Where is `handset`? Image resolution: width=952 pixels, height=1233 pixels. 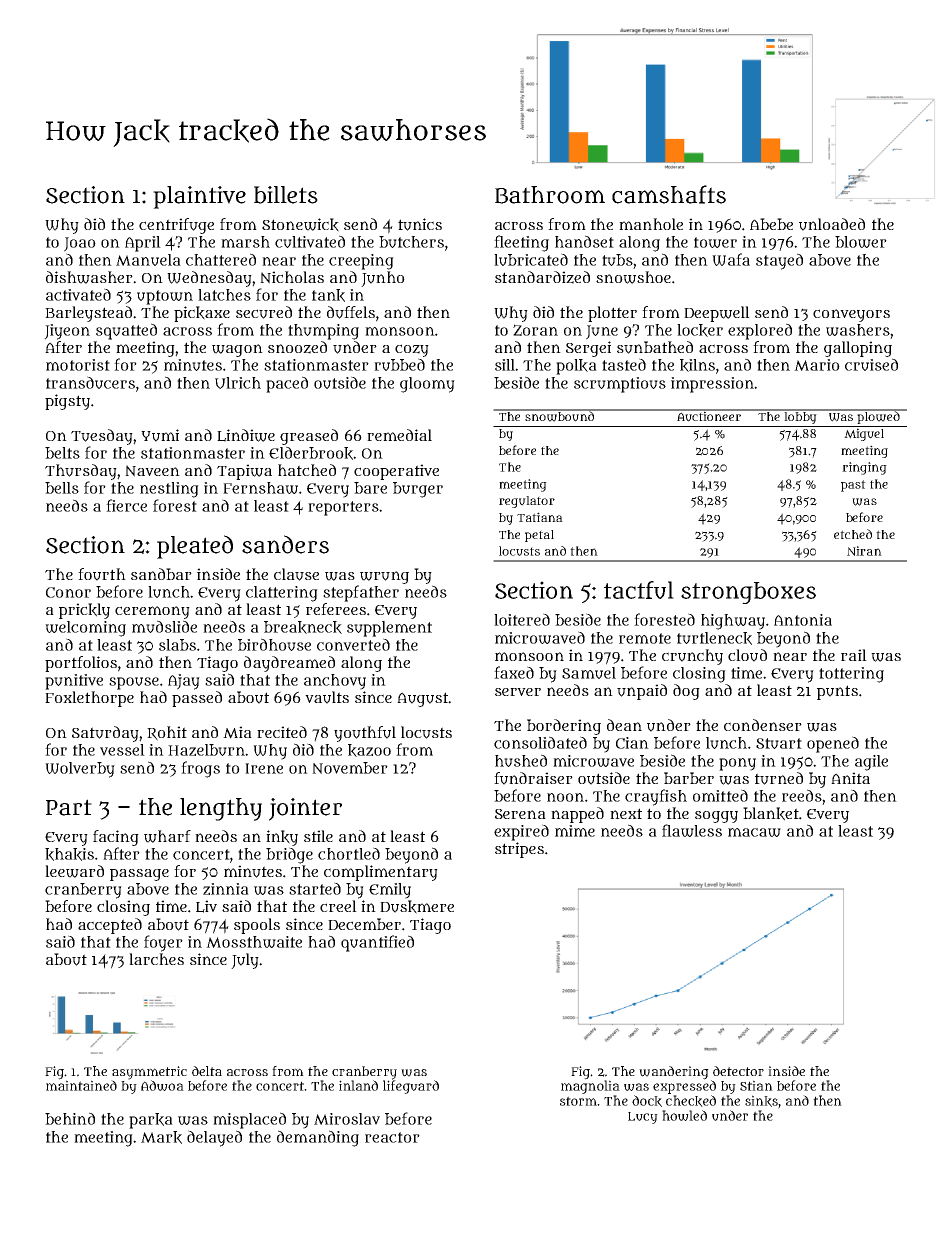 handset is located at coordinates (584, 241).
